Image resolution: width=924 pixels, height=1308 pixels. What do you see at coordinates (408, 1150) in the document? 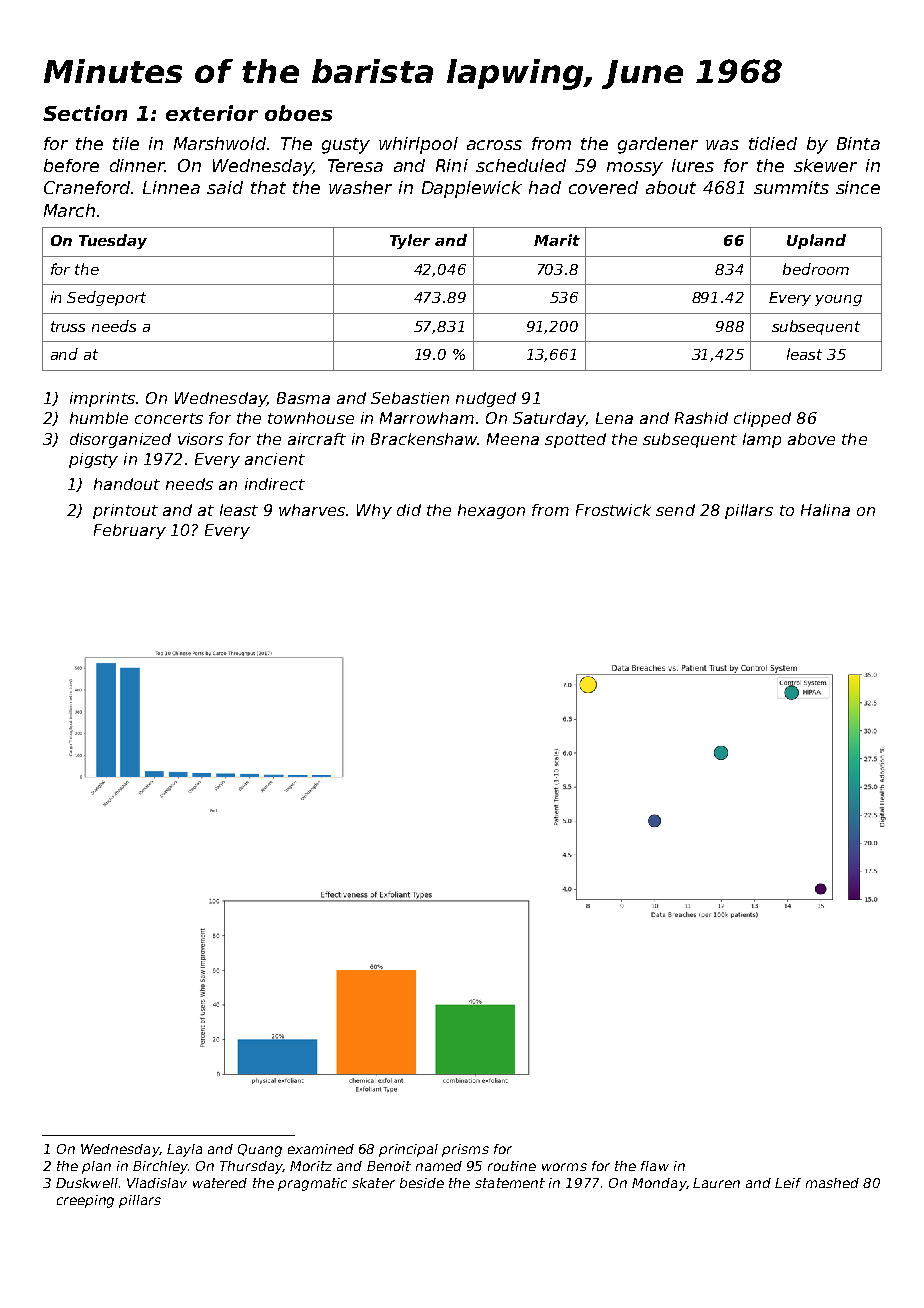
I see `principal` at bounding box center [408, 1150].
